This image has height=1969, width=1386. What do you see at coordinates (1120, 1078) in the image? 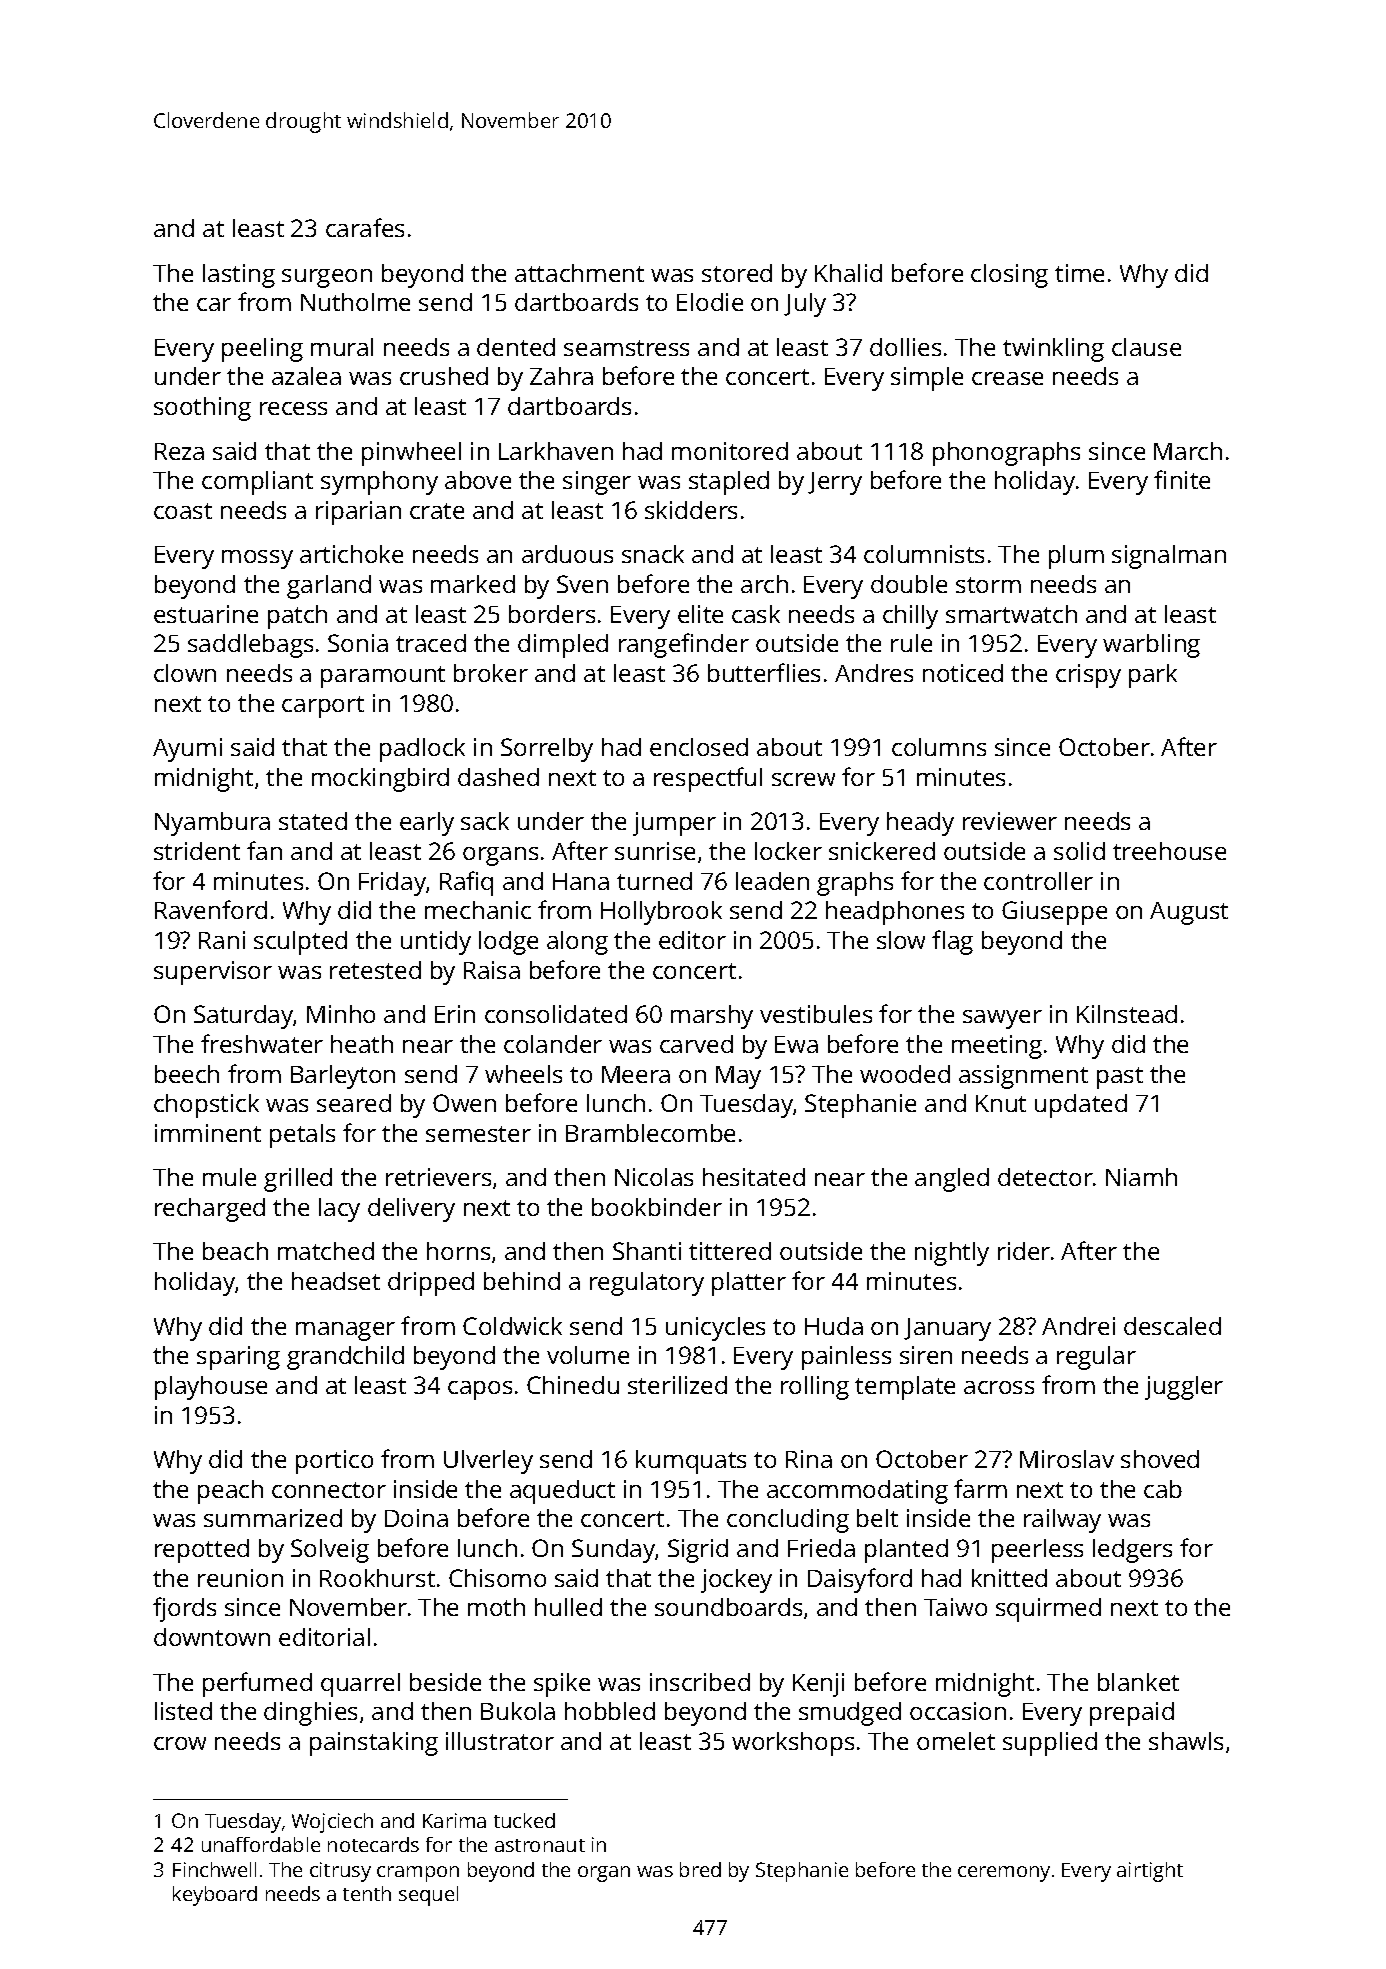
I see `past` at bounding box center [1120, 1078].
